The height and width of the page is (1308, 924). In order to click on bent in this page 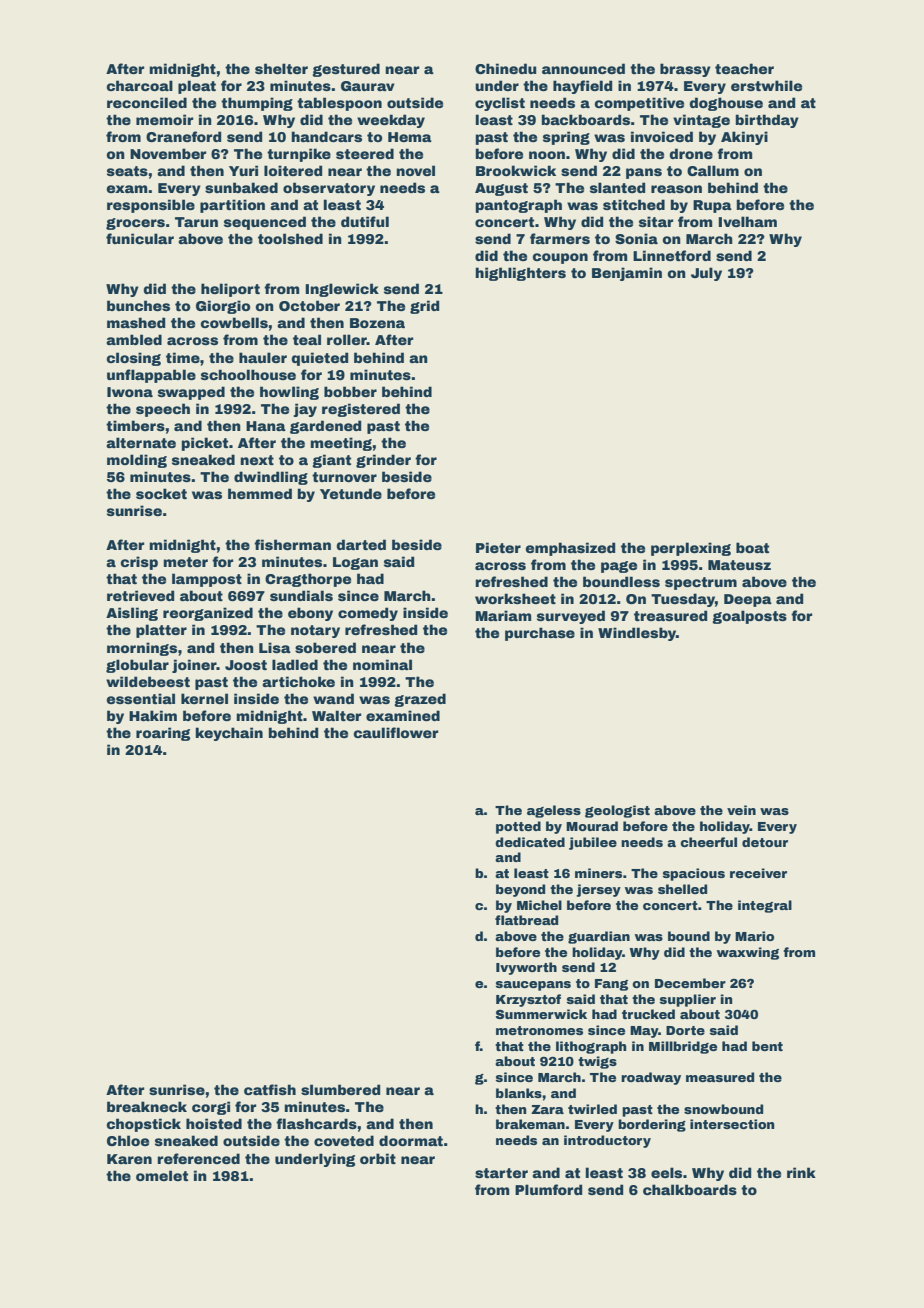, I will do `click(767, 1046)`.
